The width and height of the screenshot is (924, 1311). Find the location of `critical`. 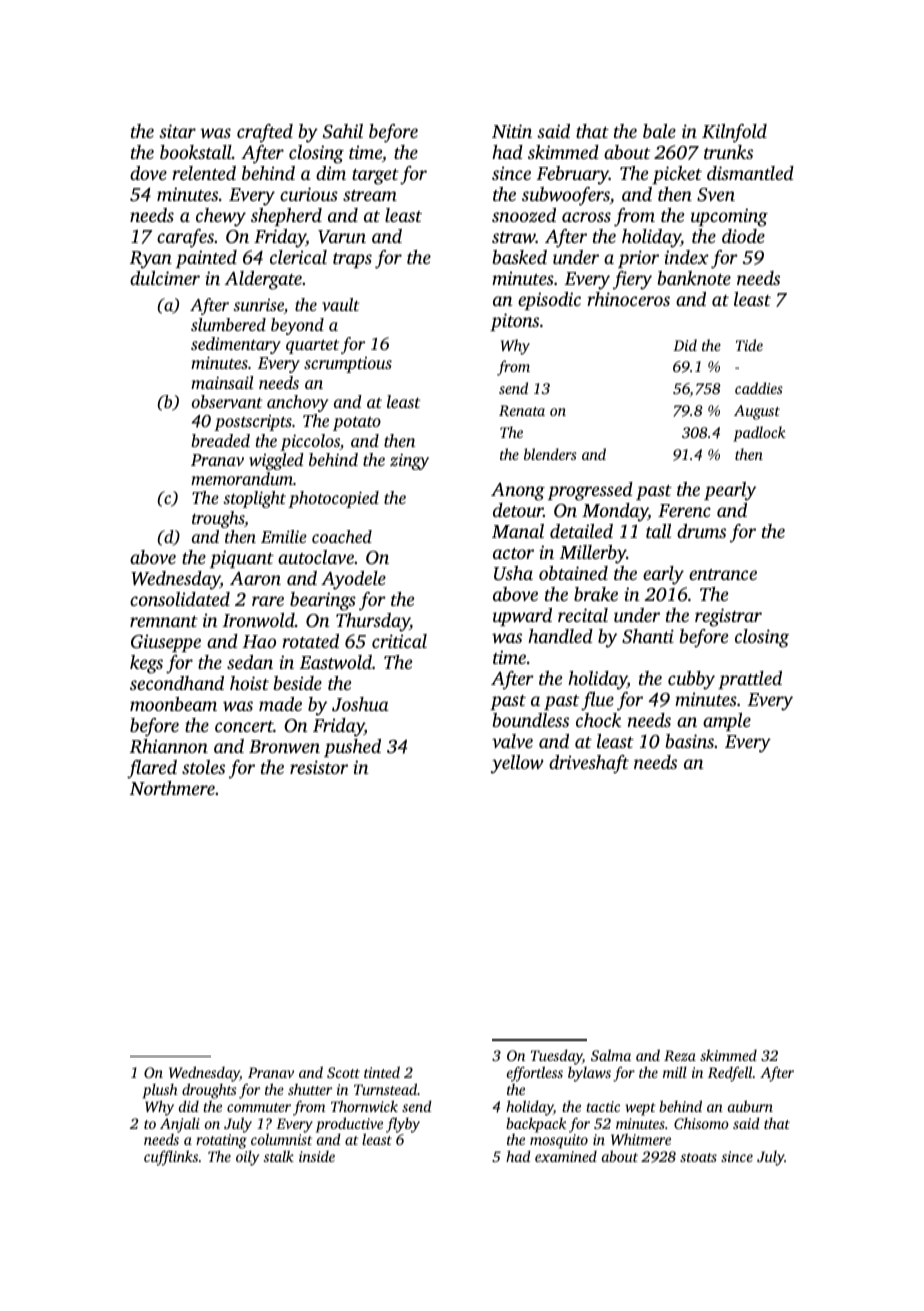

critical is located at coordinates (399, 641).
